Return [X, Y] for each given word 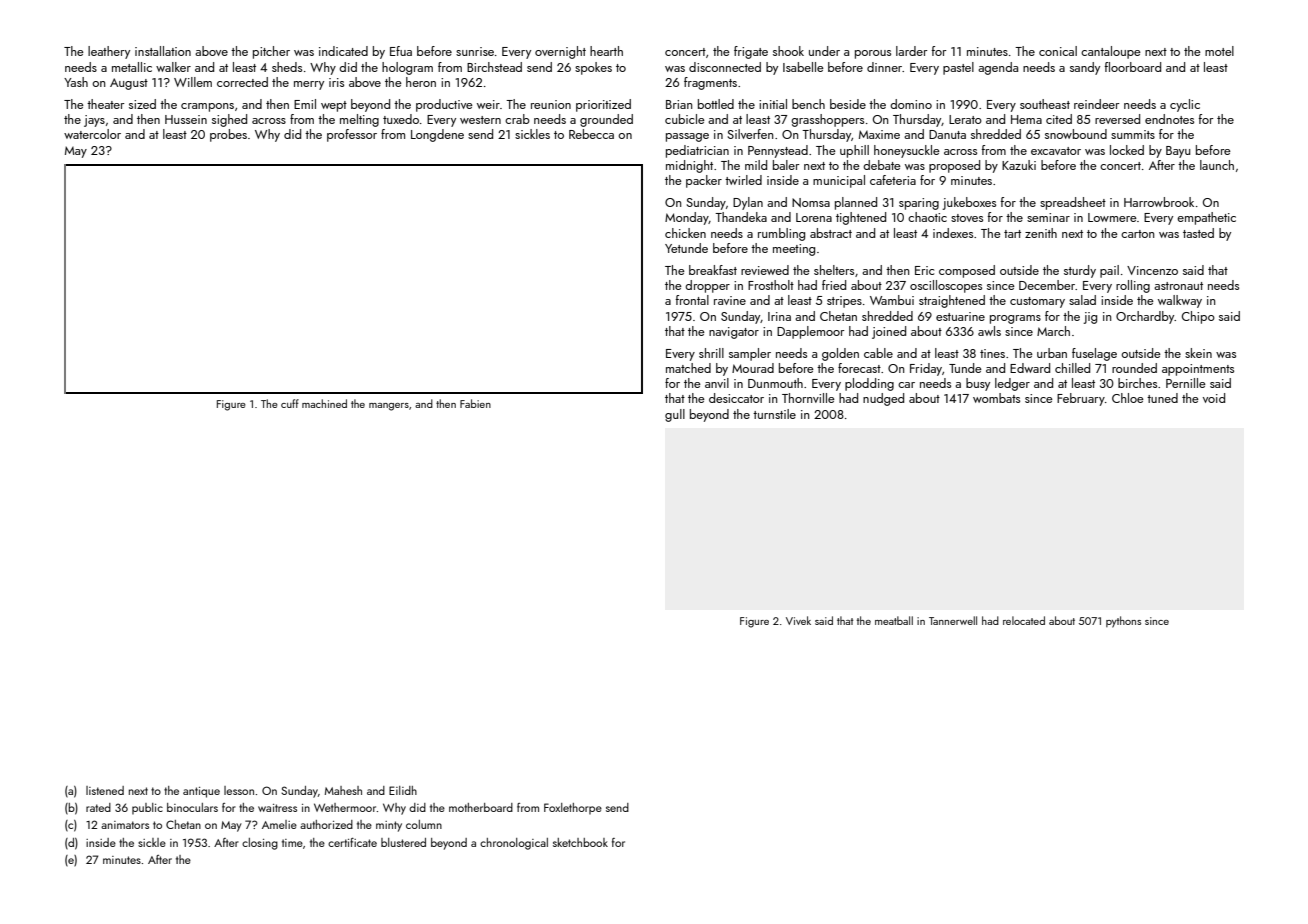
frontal [692, 300]
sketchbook [580, 842]
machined [324, 403]
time [292, 843]
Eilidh [403, 790]
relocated [1024, 620]
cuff [290, 403]
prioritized [603, 105]
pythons [1123, 622]
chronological [514, 844]
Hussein [186, 119]
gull [675, 415]
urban [1052, 353]
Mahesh [343, 790]
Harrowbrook [1159, 202]
